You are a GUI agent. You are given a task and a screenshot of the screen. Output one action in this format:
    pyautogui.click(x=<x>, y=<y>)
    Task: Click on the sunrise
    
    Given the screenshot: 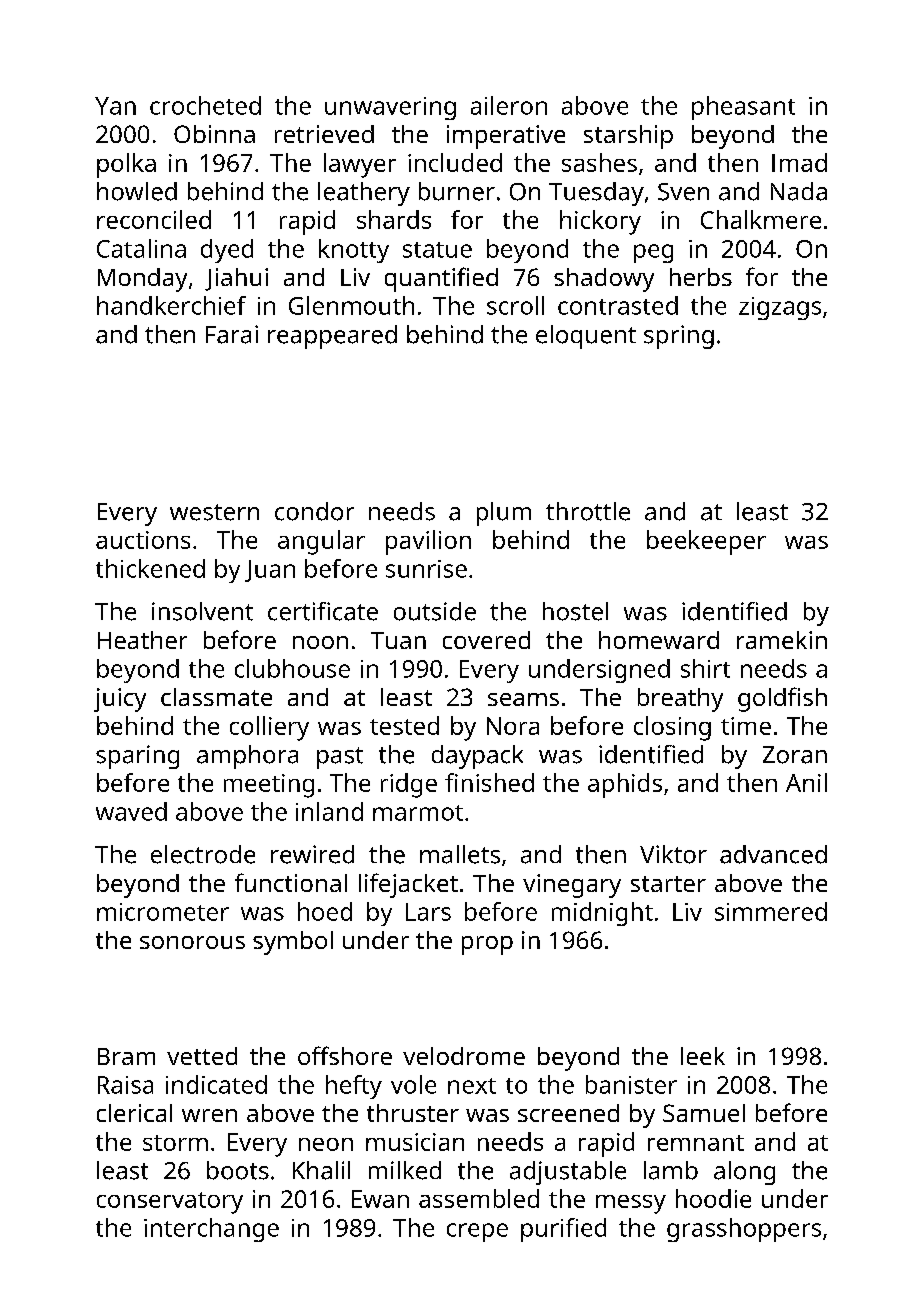 What is the action you would take?
    pyautogui.click(x=426, y=569)
